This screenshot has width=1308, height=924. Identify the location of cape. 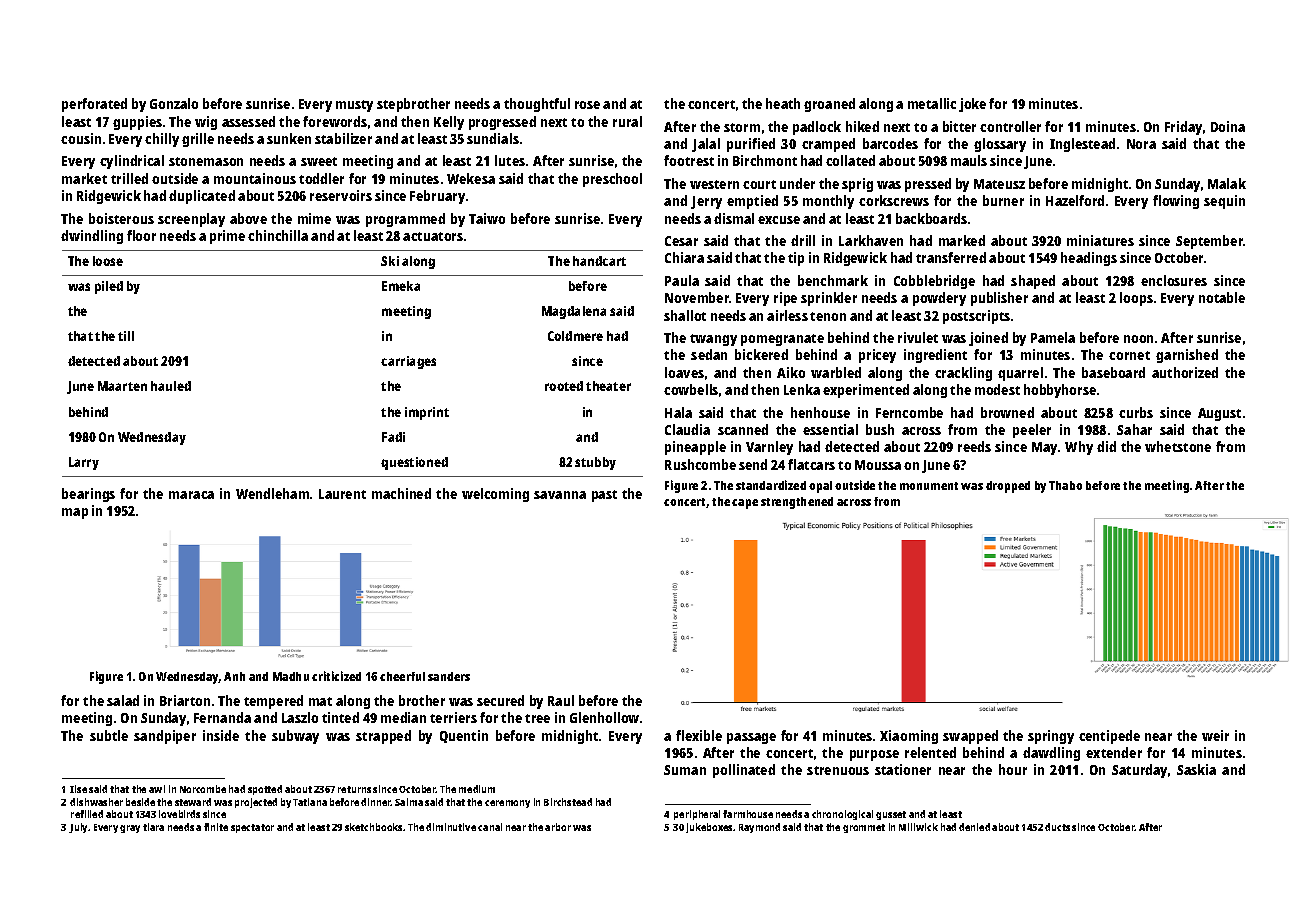
(745, 504).
